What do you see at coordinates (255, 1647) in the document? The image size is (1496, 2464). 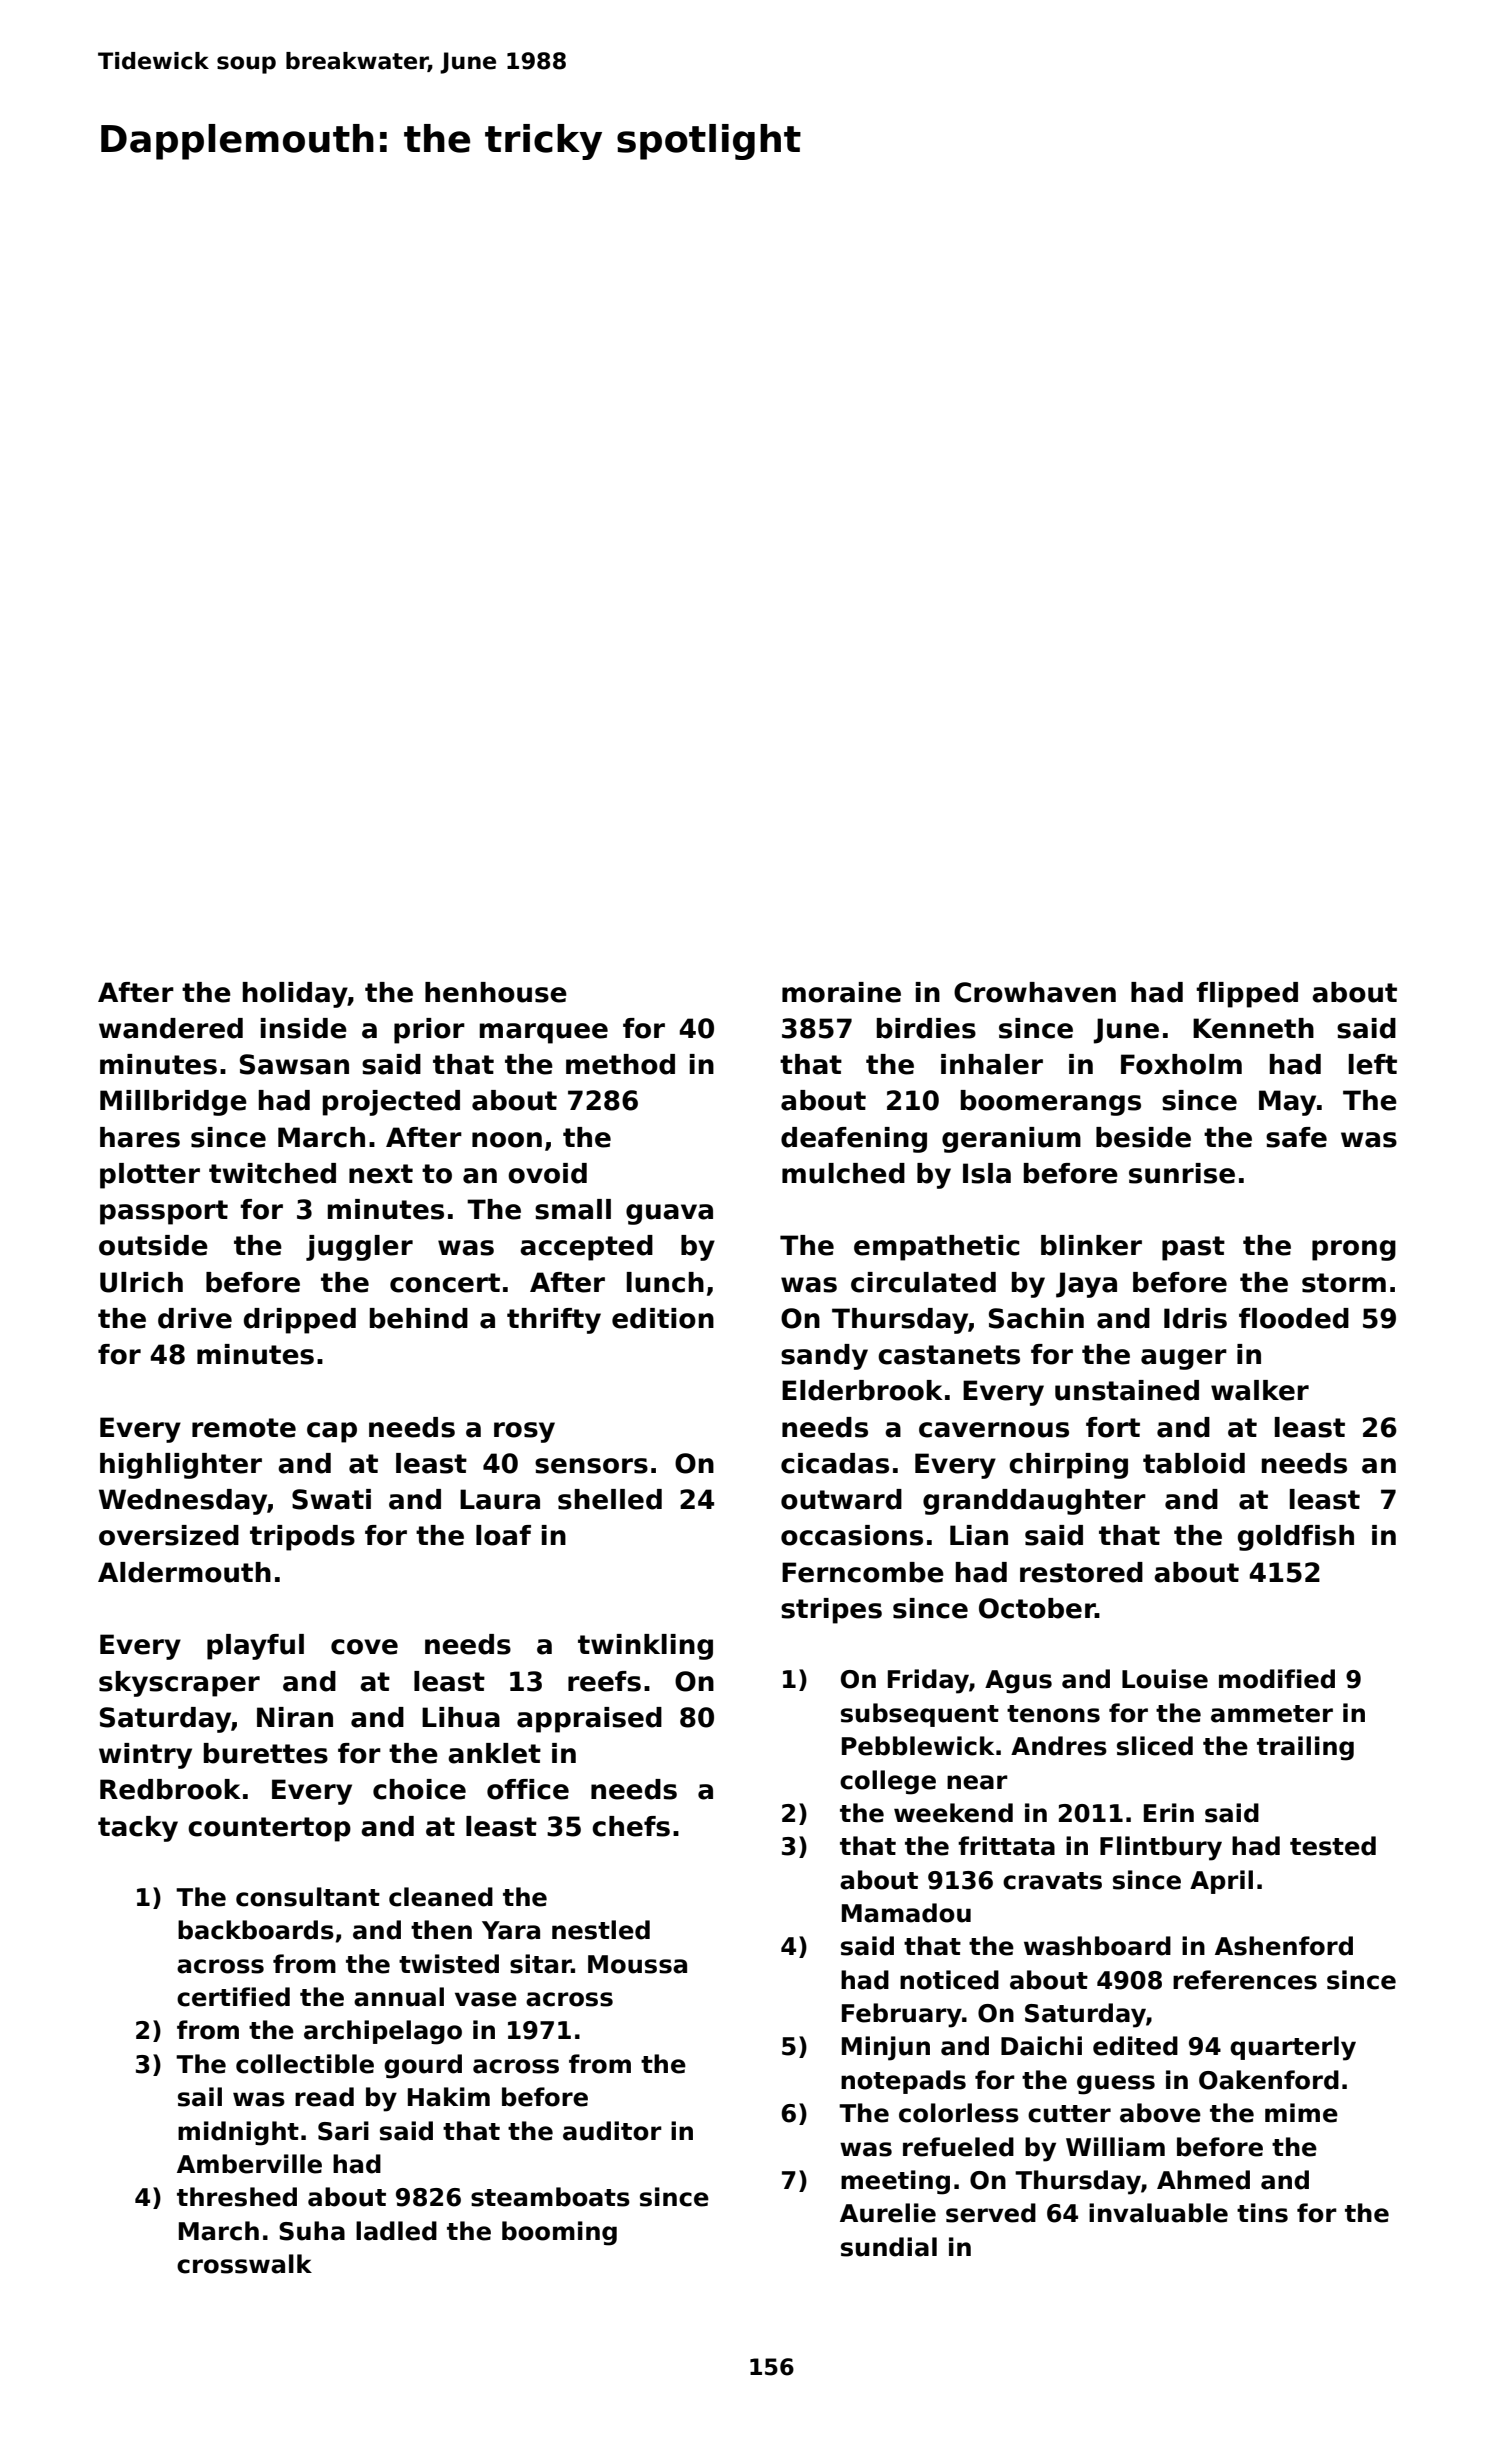 I see `playful` at bounding box center [255, 1647].
